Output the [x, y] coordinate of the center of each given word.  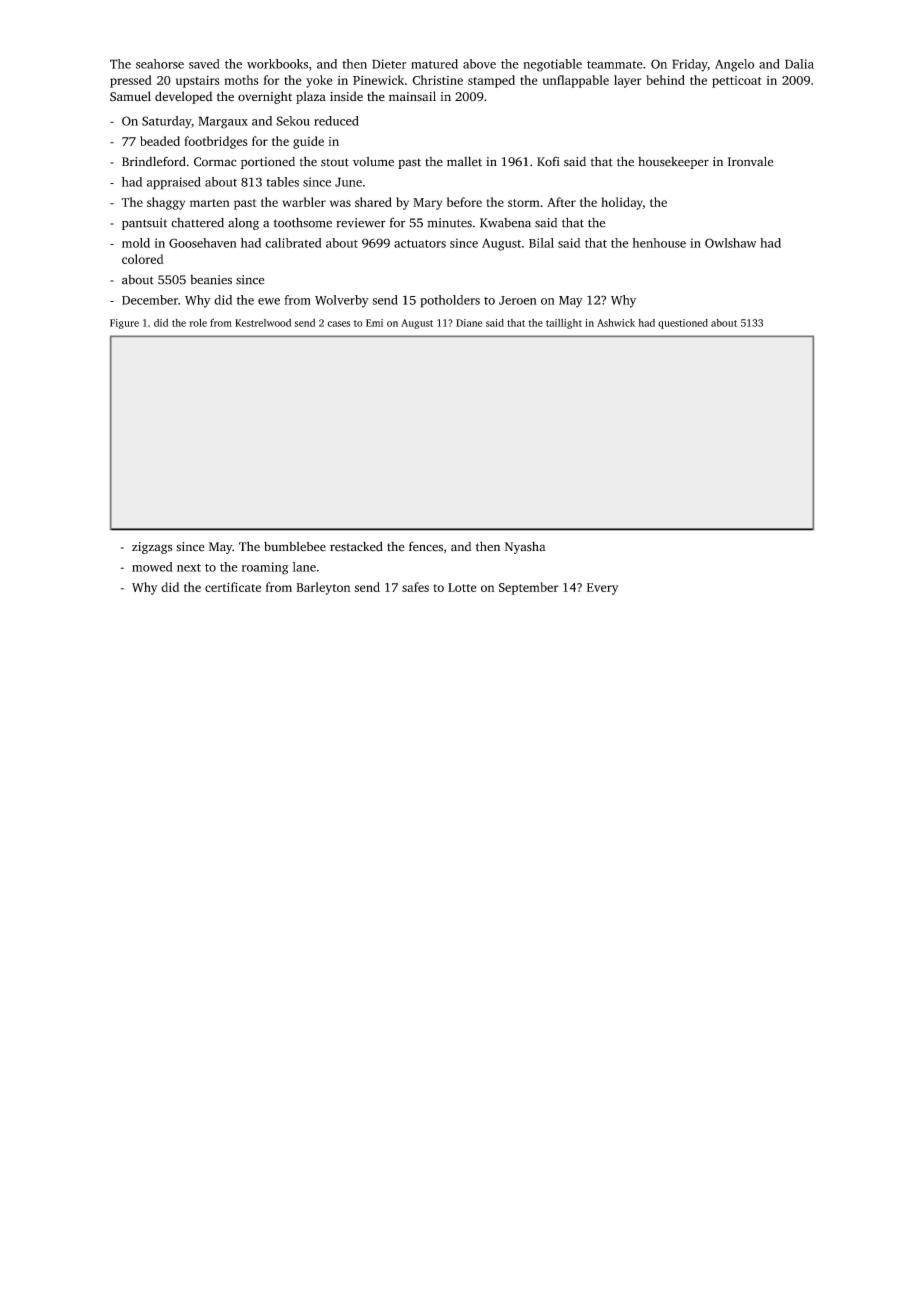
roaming [265, 568]
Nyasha [525, 547]
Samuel [130, 96]
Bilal [541, 243]
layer [627, 81]
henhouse [659, 243]
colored [143, 259]
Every [602, 589]
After [561, 202]
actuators [420, 244]
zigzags [152, 548]
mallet [464, 161]
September [529, 588]
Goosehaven [203, 243]
